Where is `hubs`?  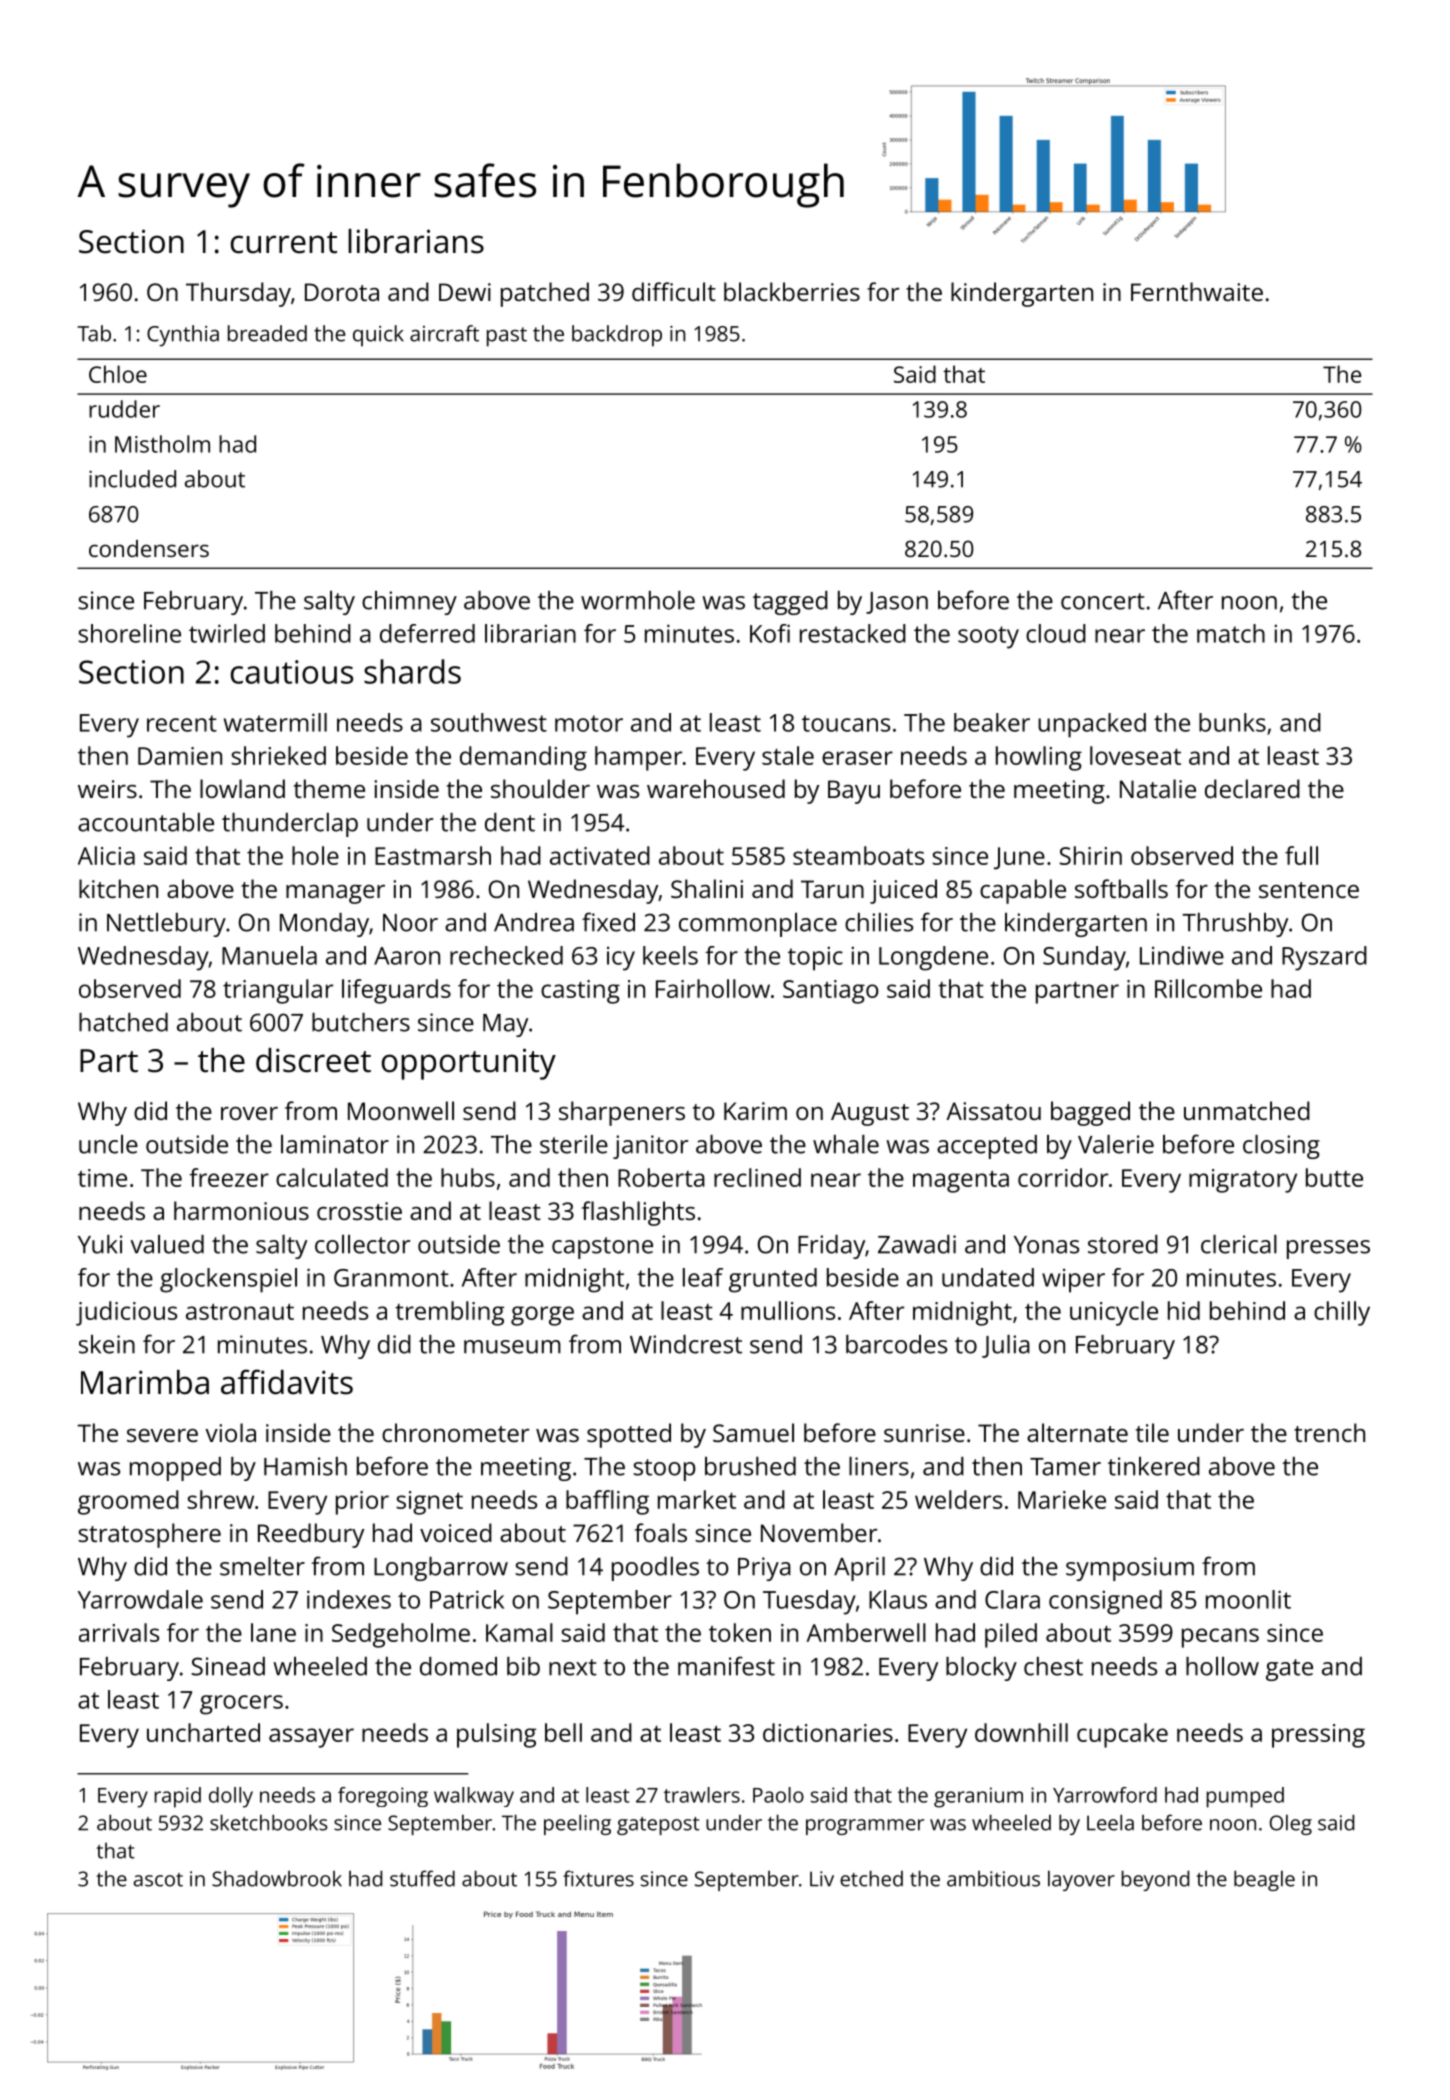
hubs is located at coordinates (468, 1177).
